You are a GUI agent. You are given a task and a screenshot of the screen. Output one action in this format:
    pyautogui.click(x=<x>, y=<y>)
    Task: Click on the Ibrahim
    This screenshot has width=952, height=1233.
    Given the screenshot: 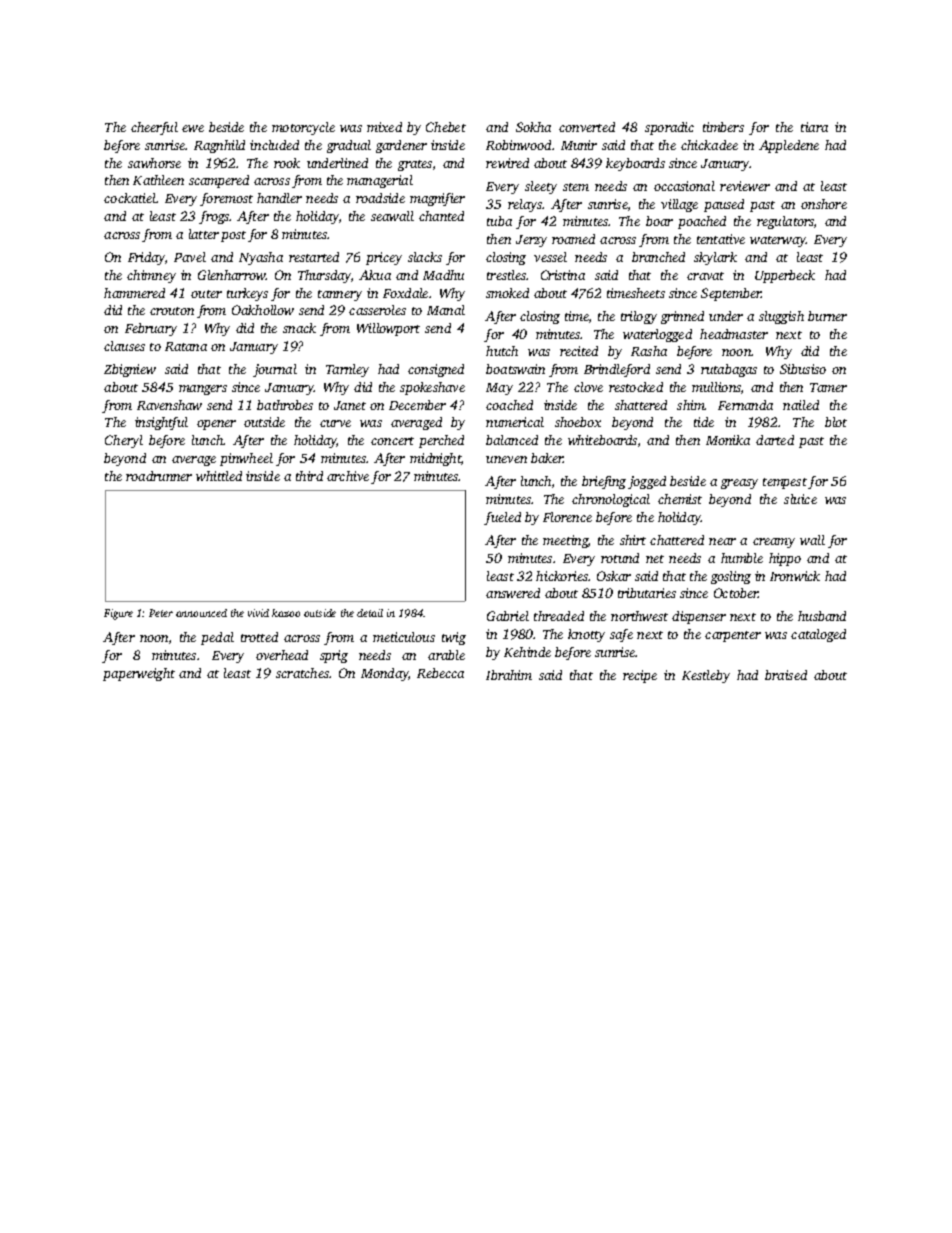 What is the action you would take?
    pyautogui.click(x=509, y=675)
